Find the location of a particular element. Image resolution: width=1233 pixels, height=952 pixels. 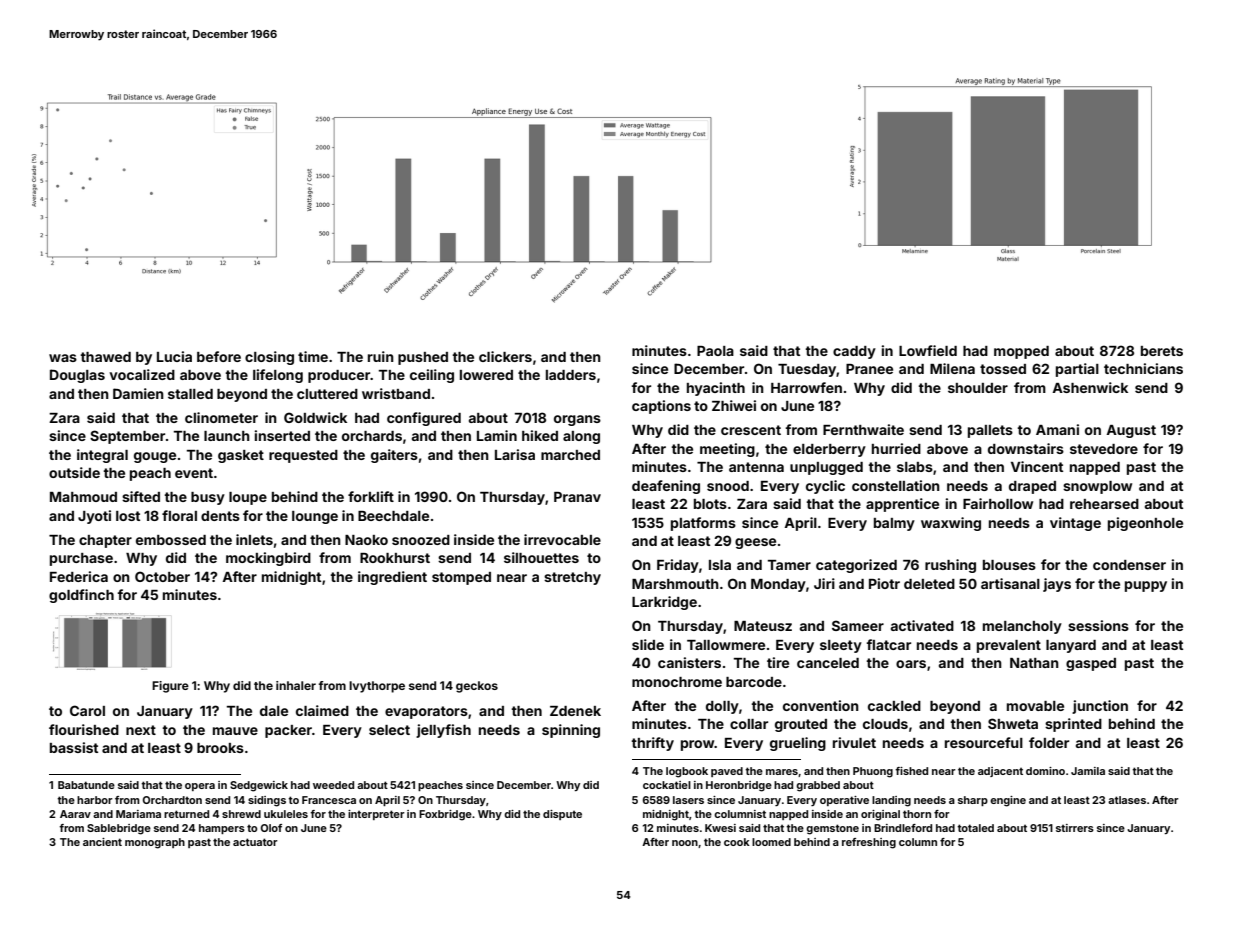

ingredient is located at coordinates (392, 578).
